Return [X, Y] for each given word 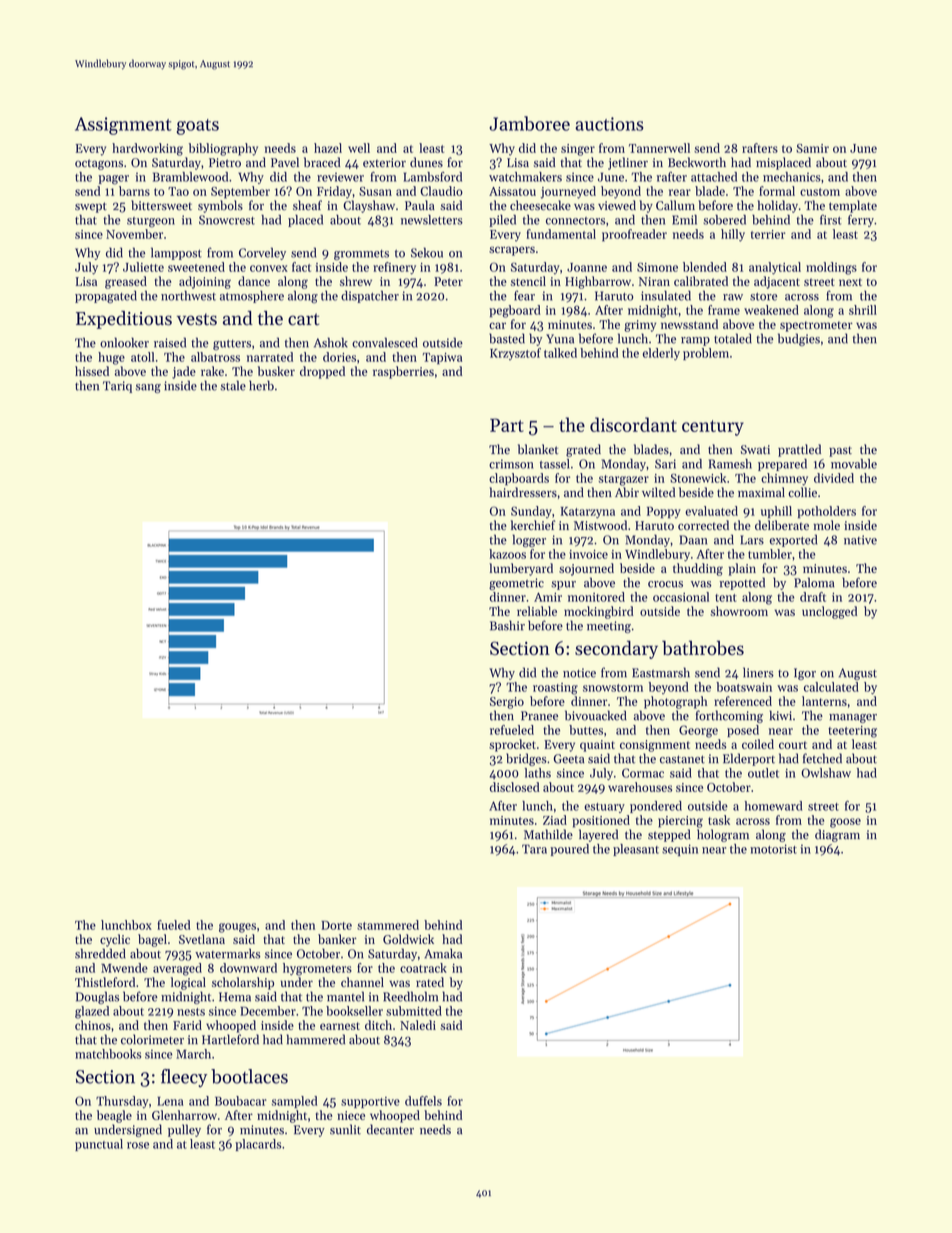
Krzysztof [515, 354]
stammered [388, 925]
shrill [863, 310]
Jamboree [529, 123]
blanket [538, 449]
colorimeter [152, 1039]
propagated [106, 297]
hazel [328, 148]
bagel [152, 940]
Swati [755, 449]
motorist [773, 849]
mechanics [792, 177]
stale [233, 385]
